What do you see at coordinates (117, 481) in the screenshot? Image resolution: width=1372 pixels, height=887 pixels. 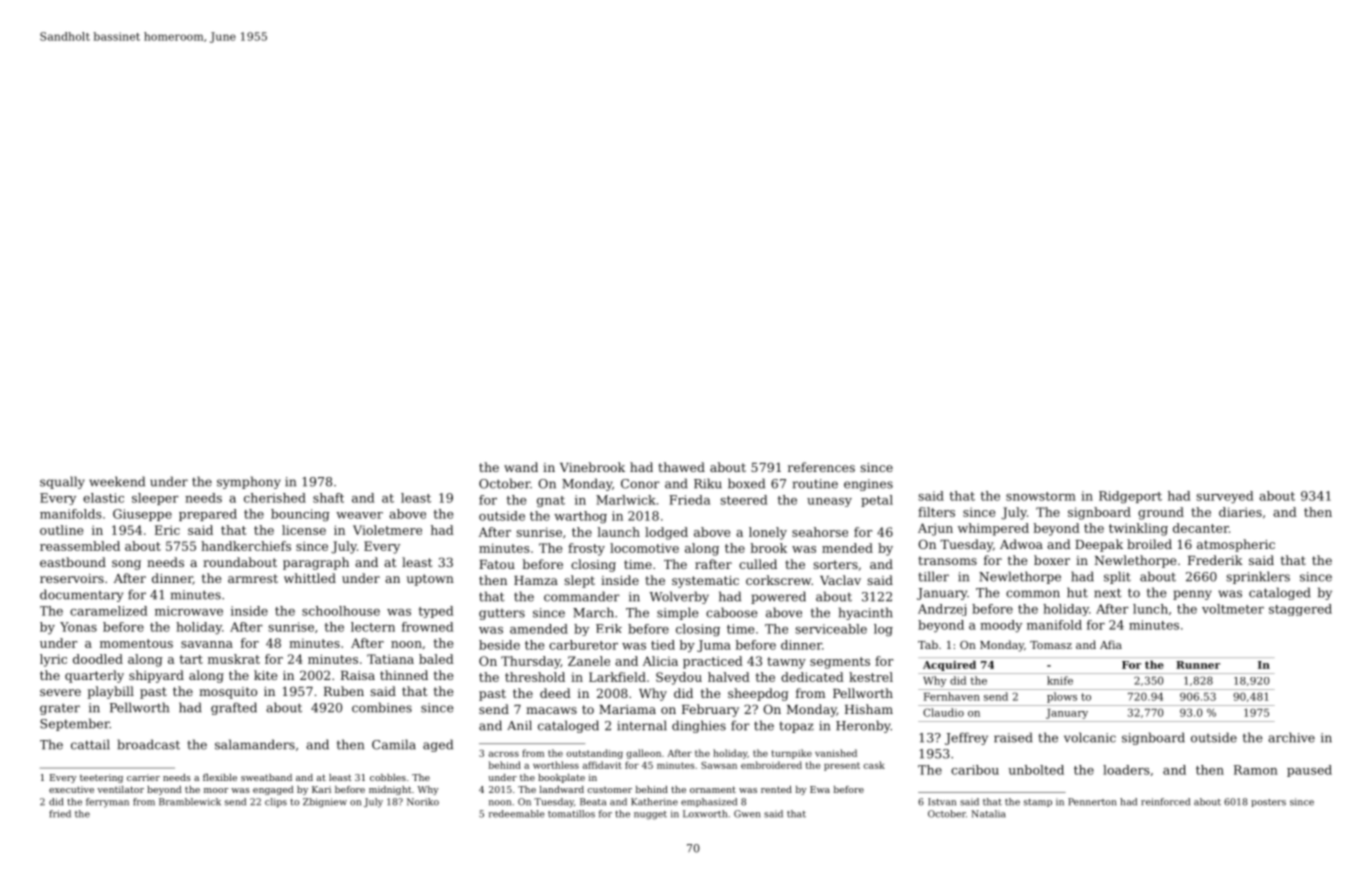 I see `weekend` at bounding box center [117, 481].
